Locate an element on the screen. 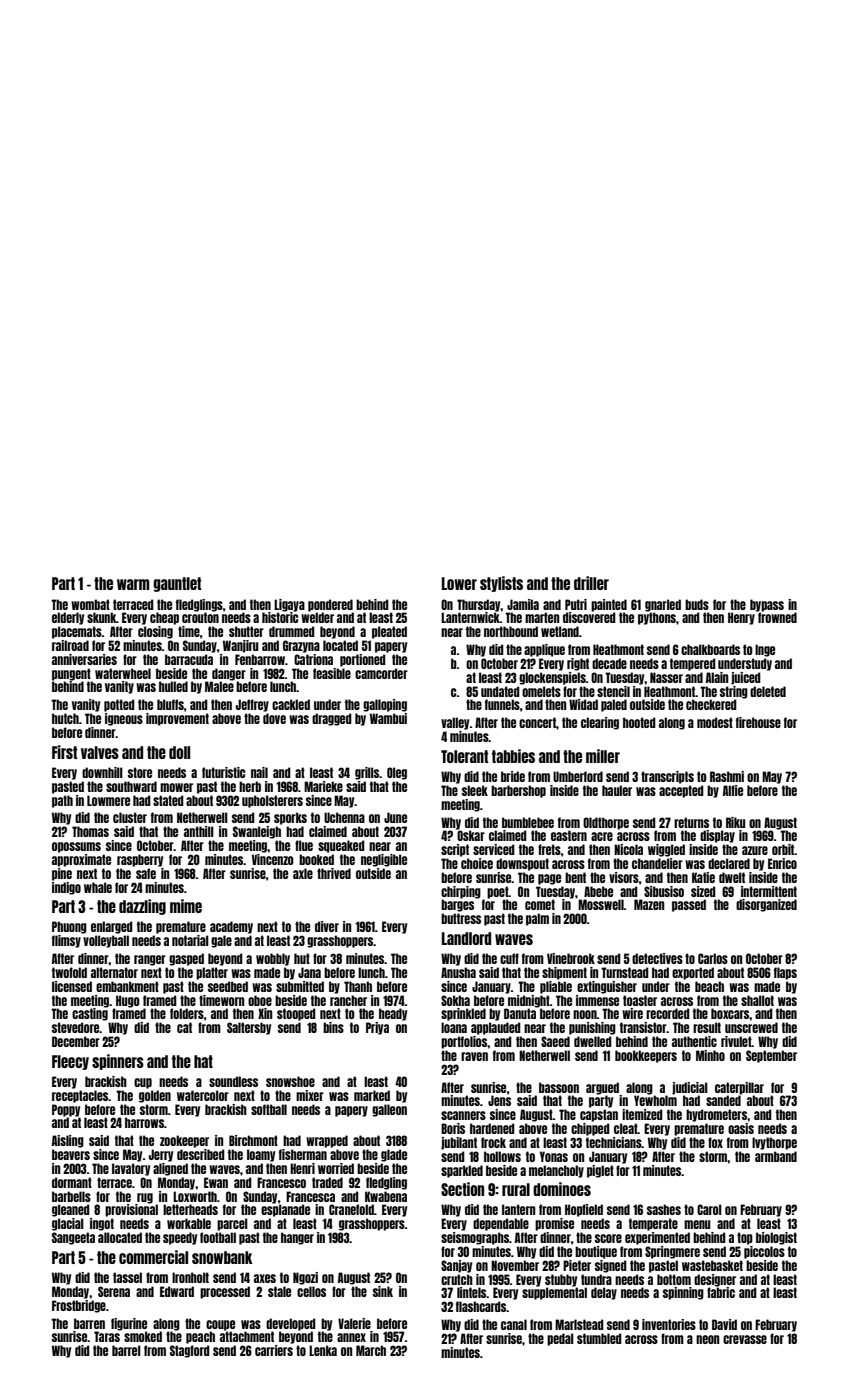  dragged is located at coordinates (332, 719).
